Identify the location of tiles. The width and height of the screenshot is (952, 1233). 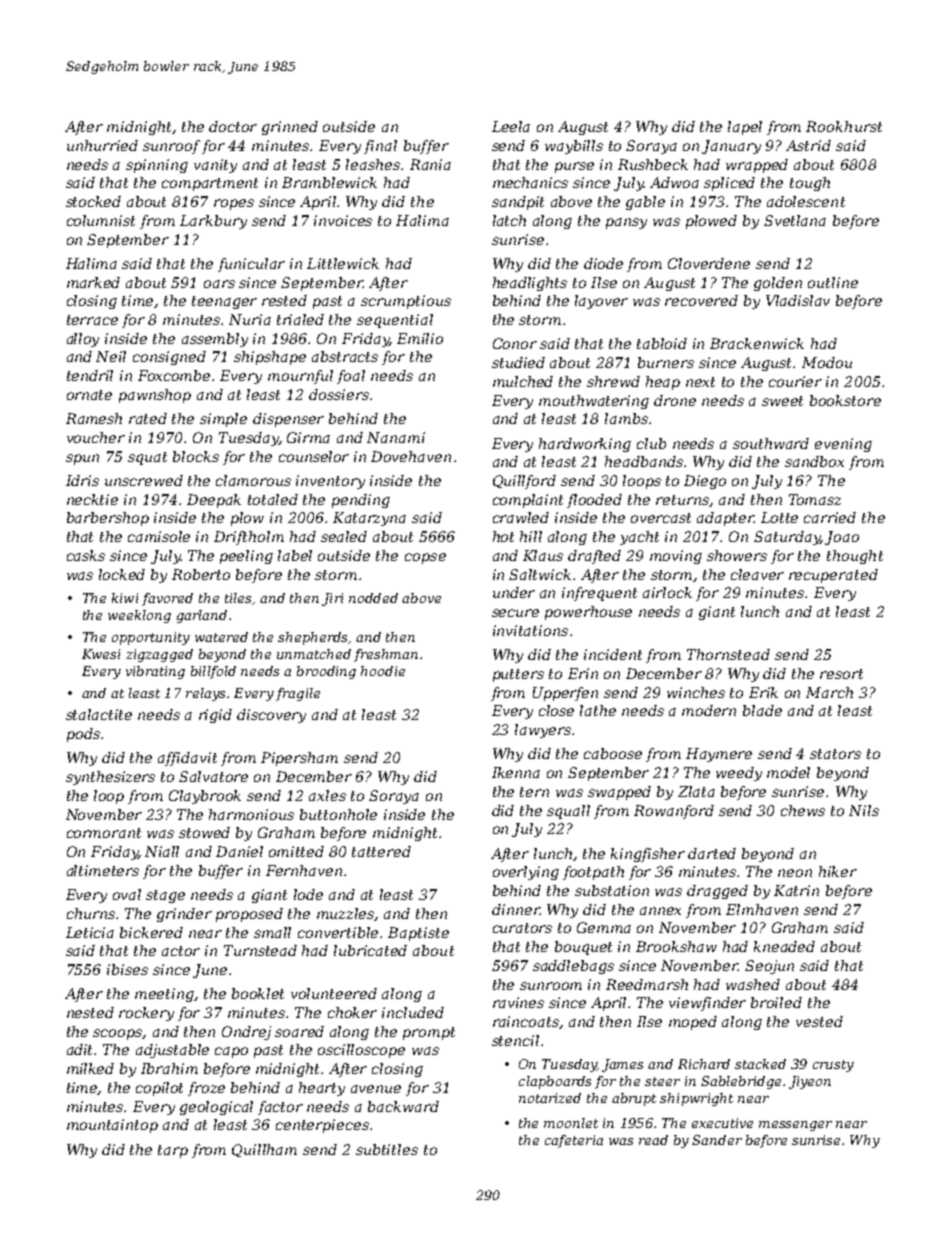
(238, 598).
